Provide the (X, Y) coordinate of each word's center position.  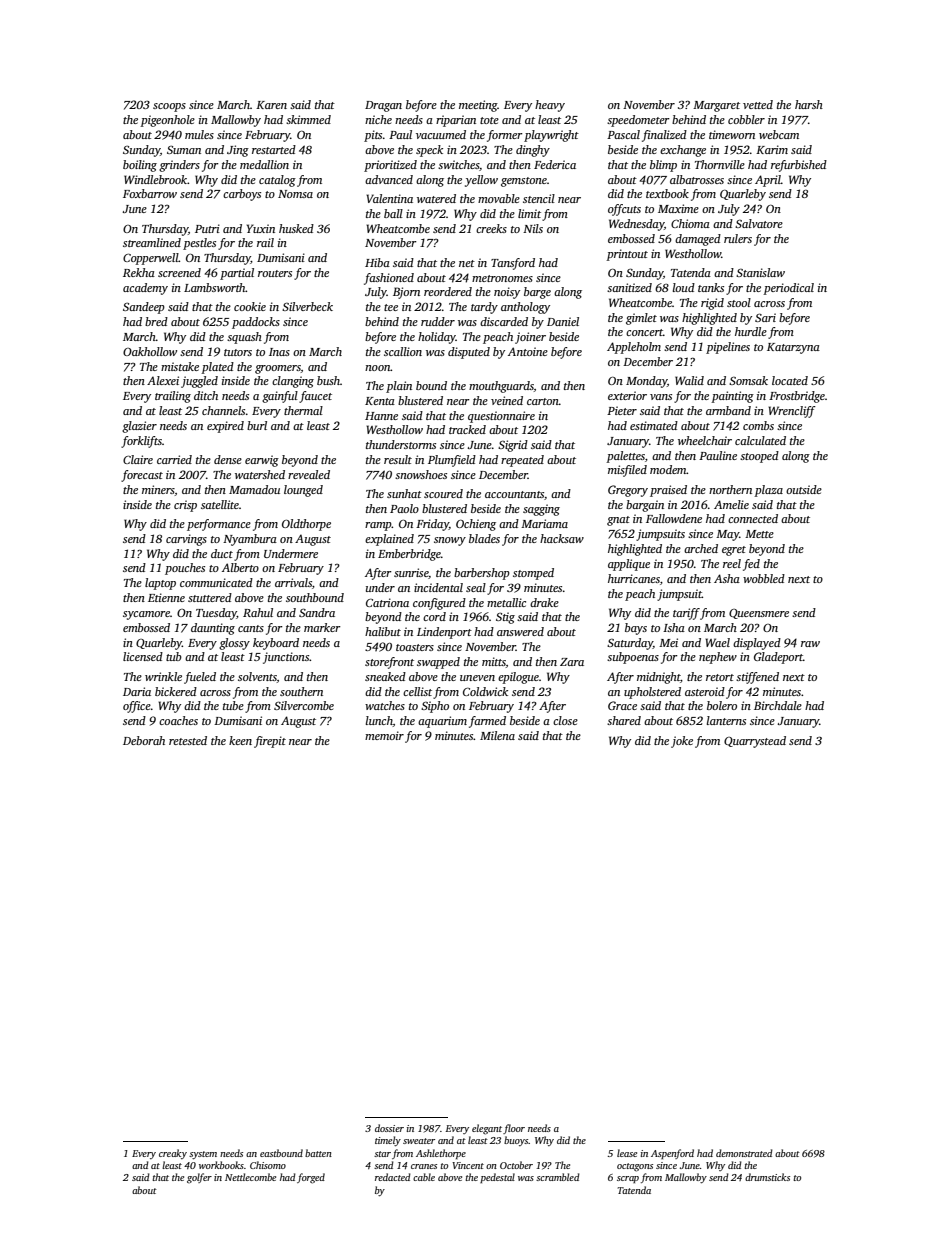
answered (520, 631)
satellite (220, 504)
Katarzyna (793, 348)
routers (275, 273)
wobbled (764, 578)
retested (188, 740)
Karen (271, 105)
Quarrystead (755, 742)
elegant (487, 1129)
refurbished (799, 166)
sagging (541, 510)
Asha (727, 578)
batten (318, 1153)
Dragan (383, 106)
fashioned (389, 279)
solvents (257, 677)
